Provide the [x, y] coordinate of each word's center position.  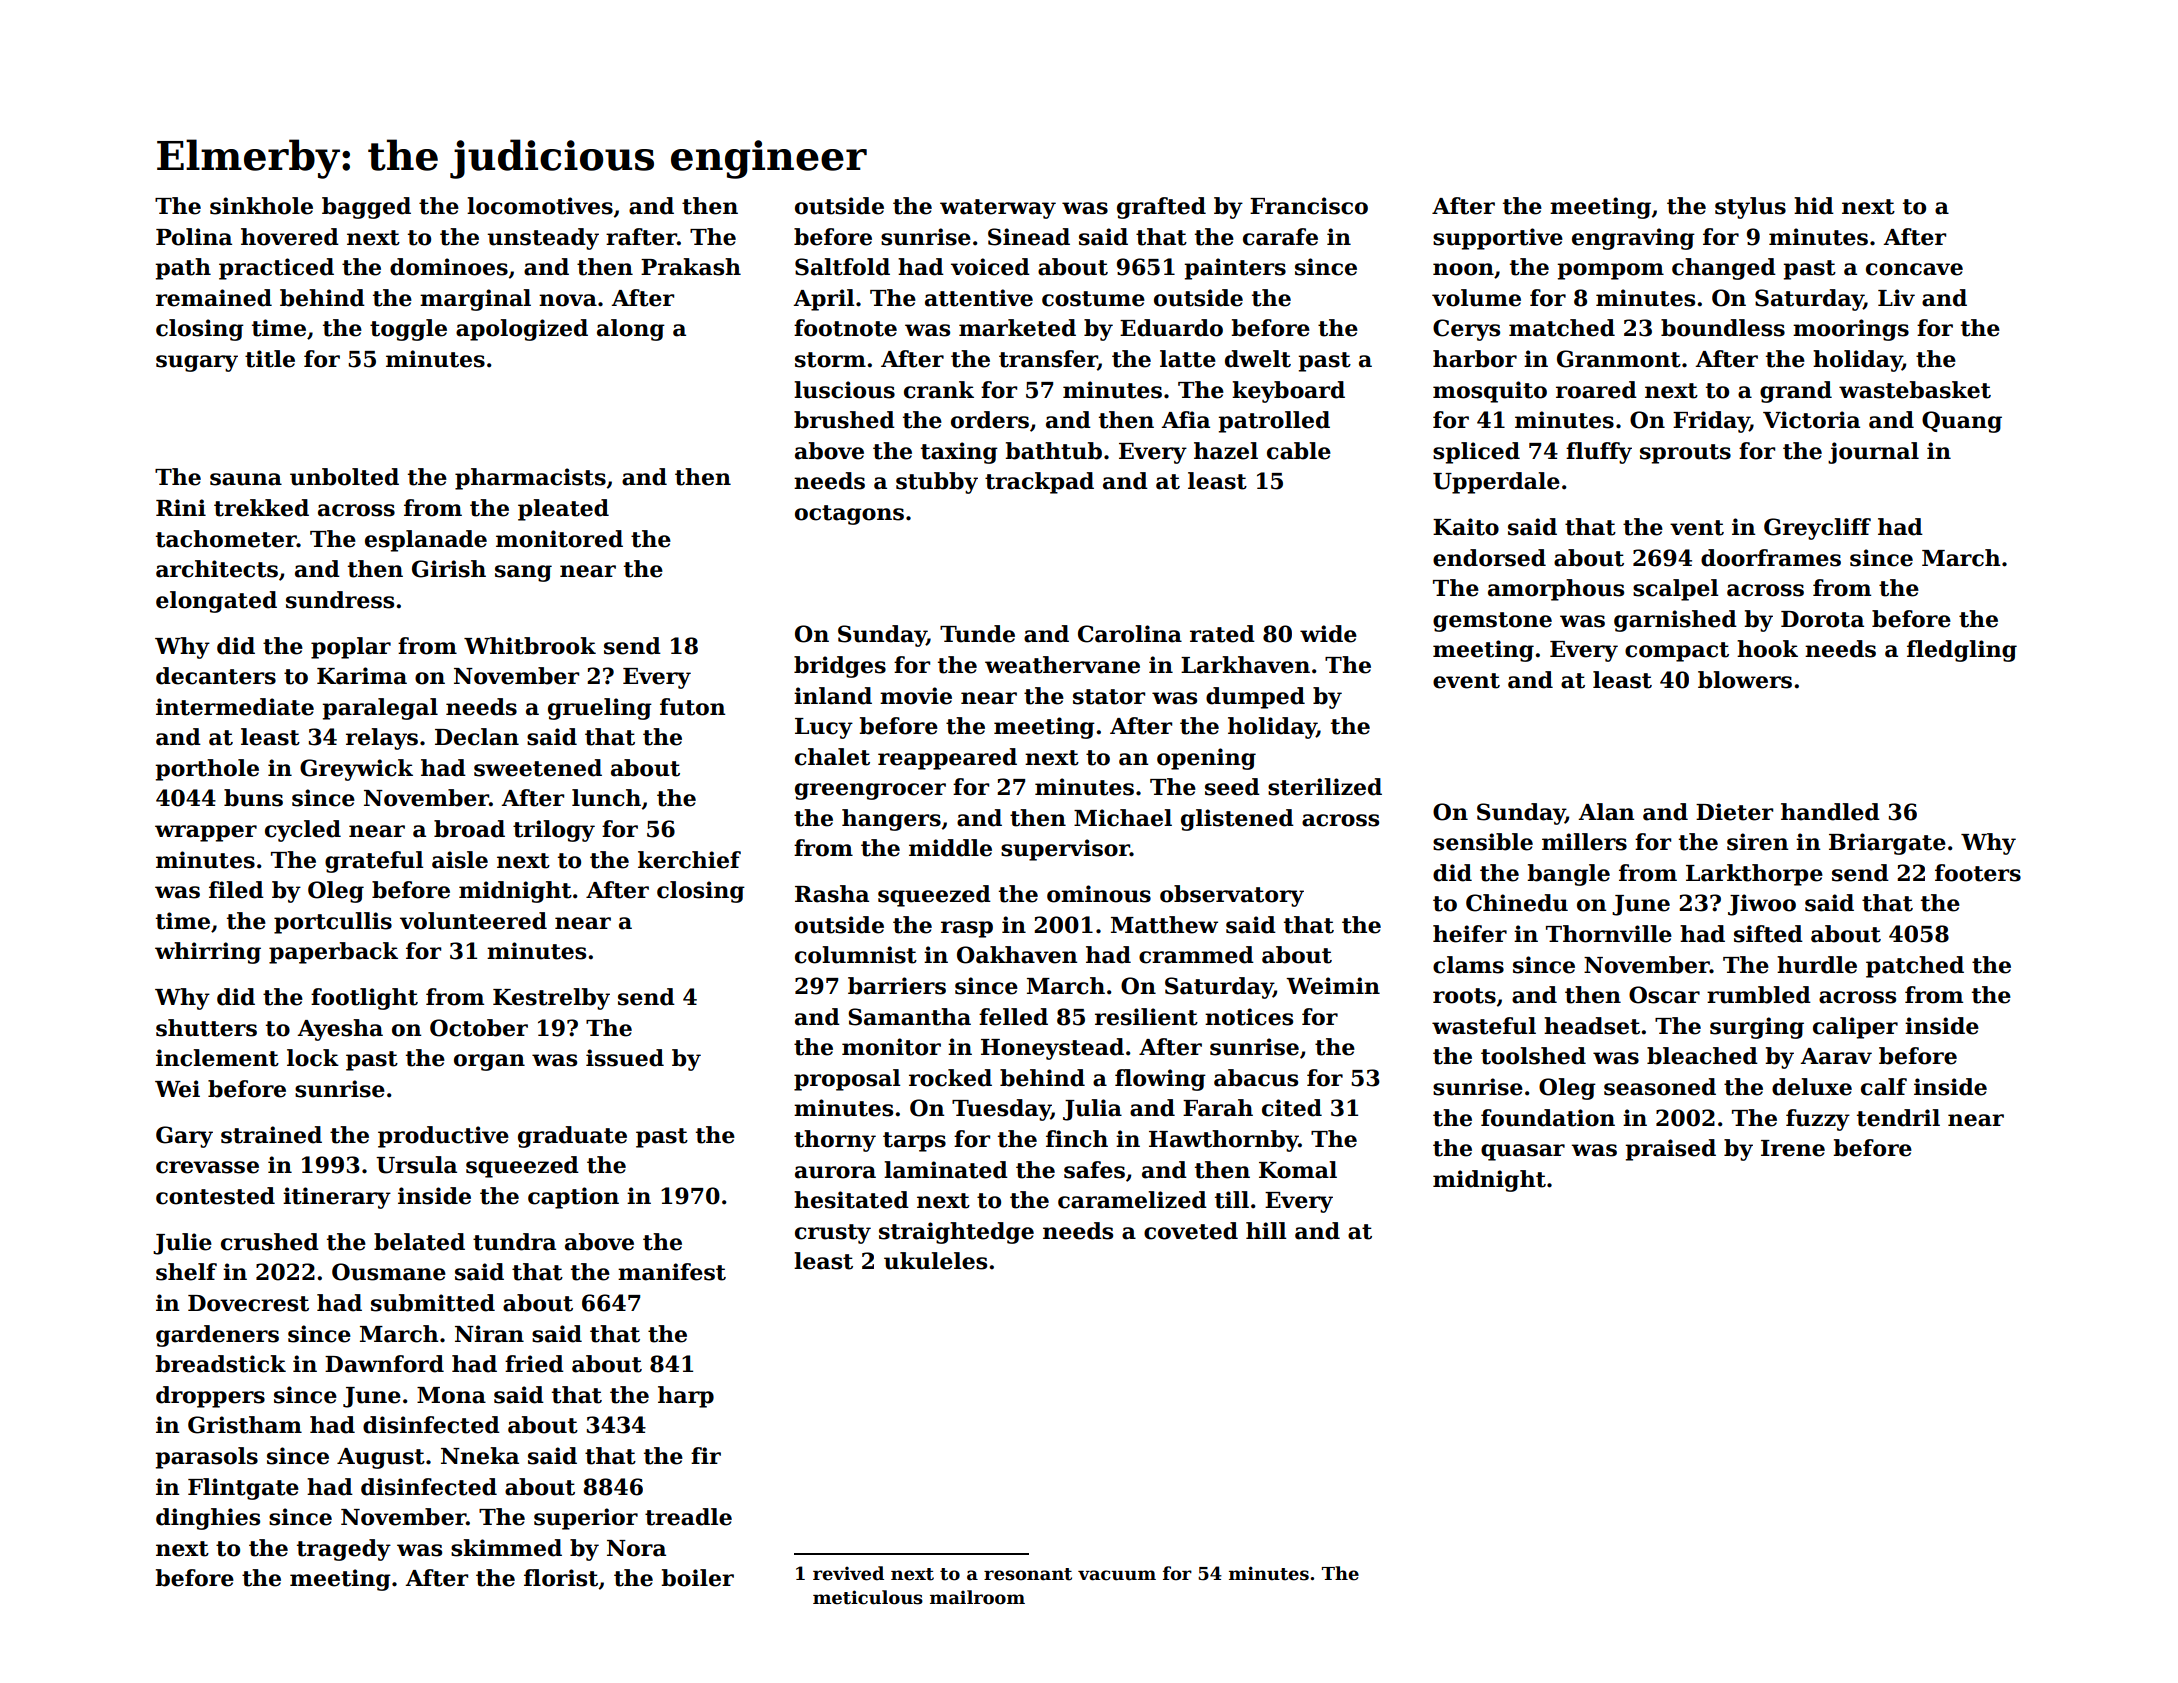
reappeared [947, 759]
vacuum [1117, 1575]
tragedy [344, 1550]
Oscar [1664, 995]
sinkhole [261, 206]
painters [1235, 269]
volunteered [473, 921]
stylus [1750, 208]
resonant [1028, 1574]
